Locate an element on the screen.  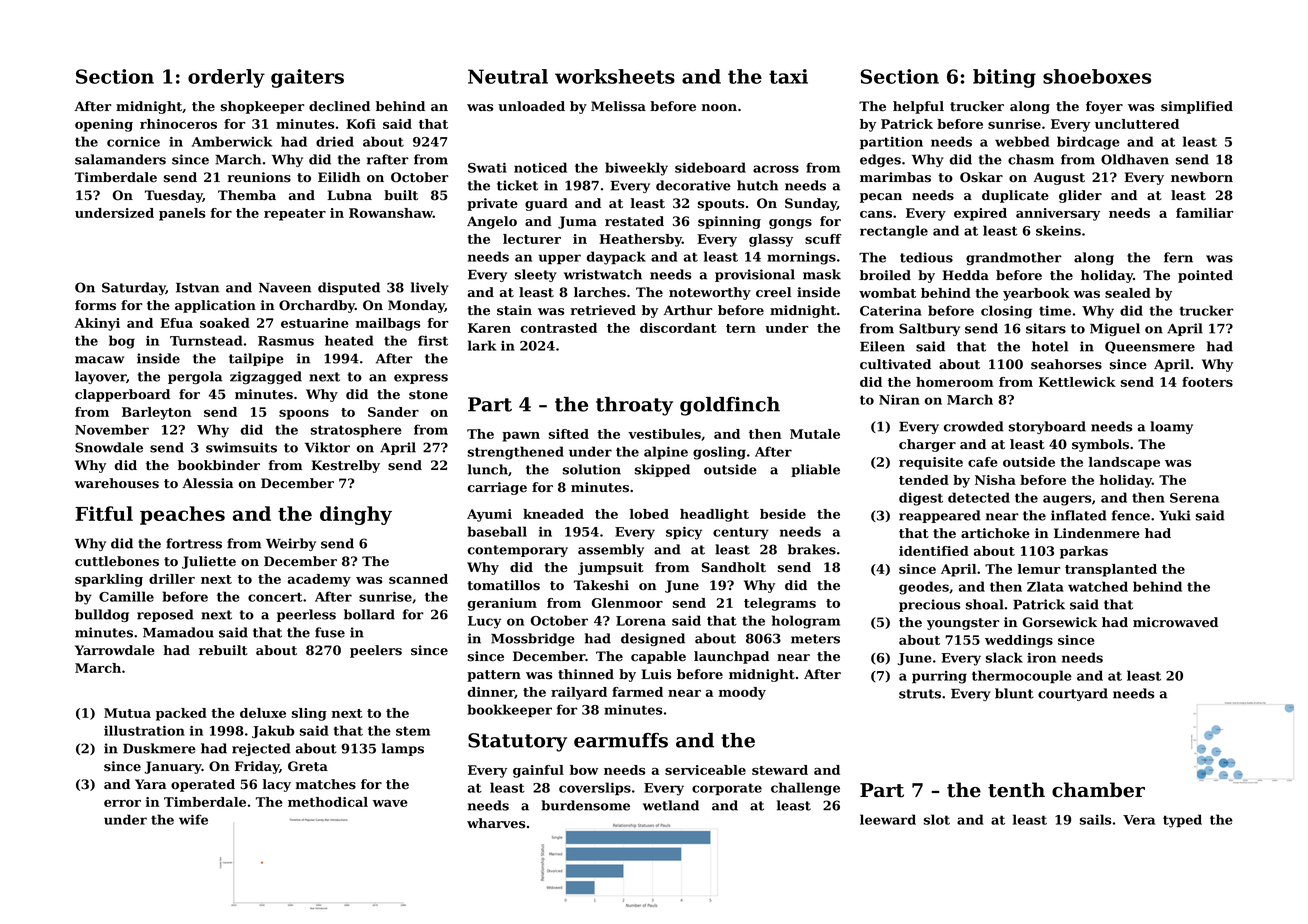
courtyard is located at coordinates (1073, 694).
